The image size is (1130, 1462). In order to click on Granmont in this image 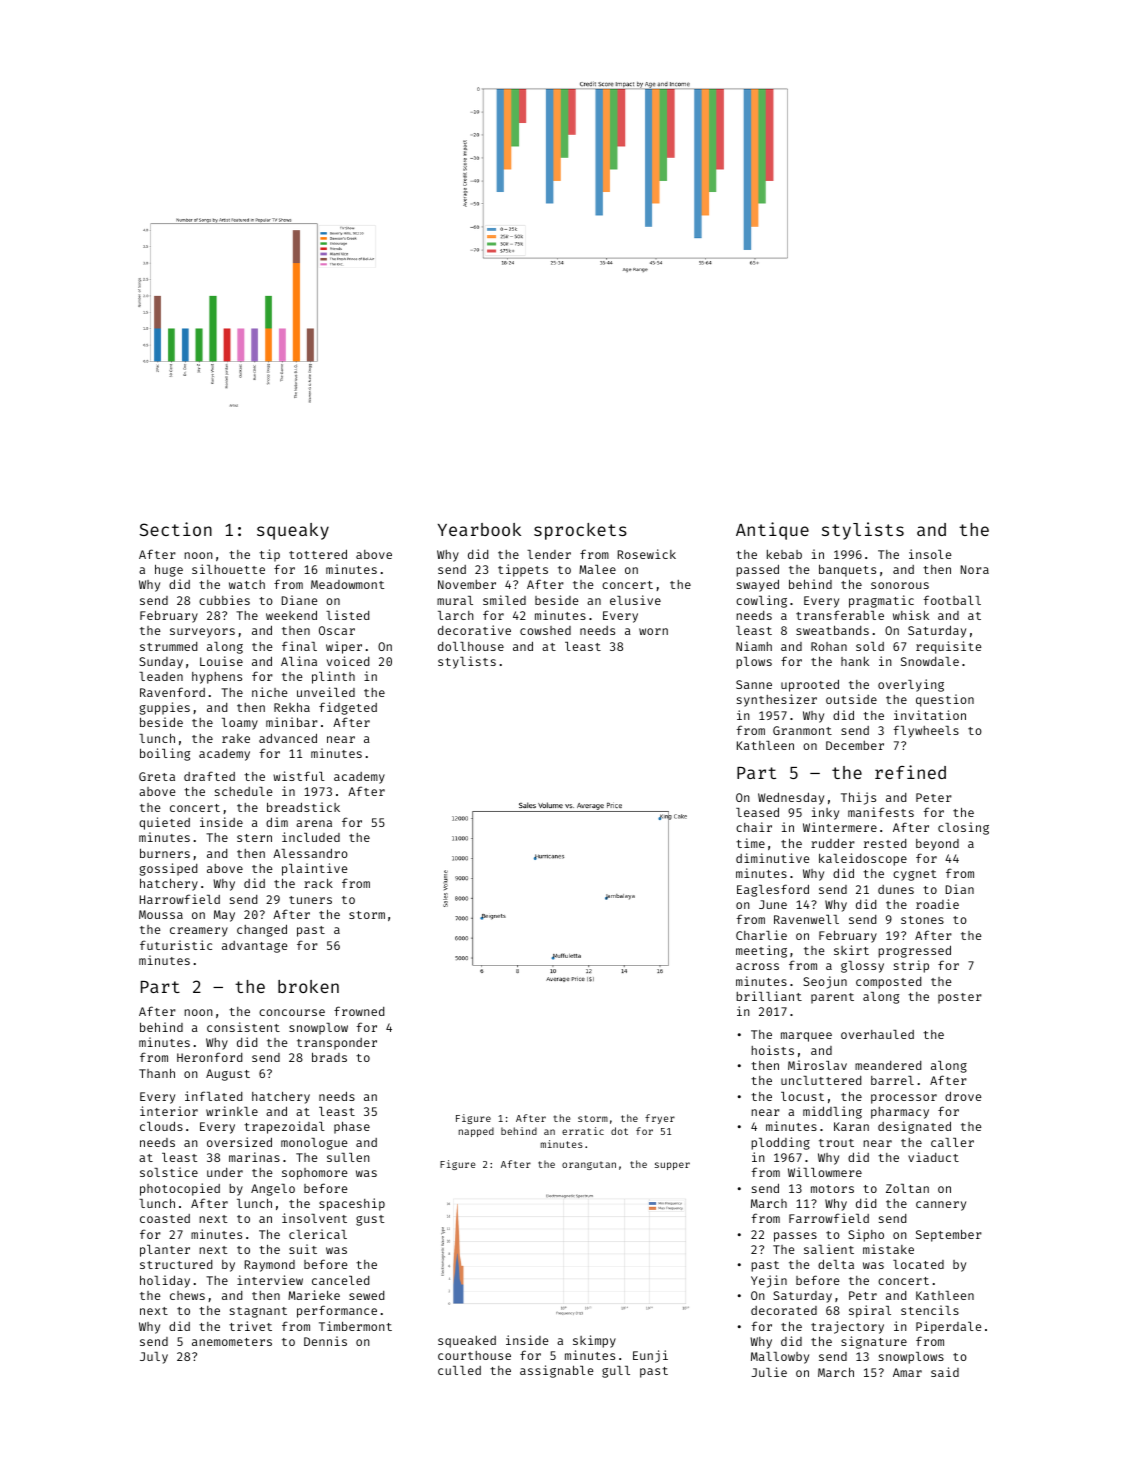, I will do `click(802, 730)`.
